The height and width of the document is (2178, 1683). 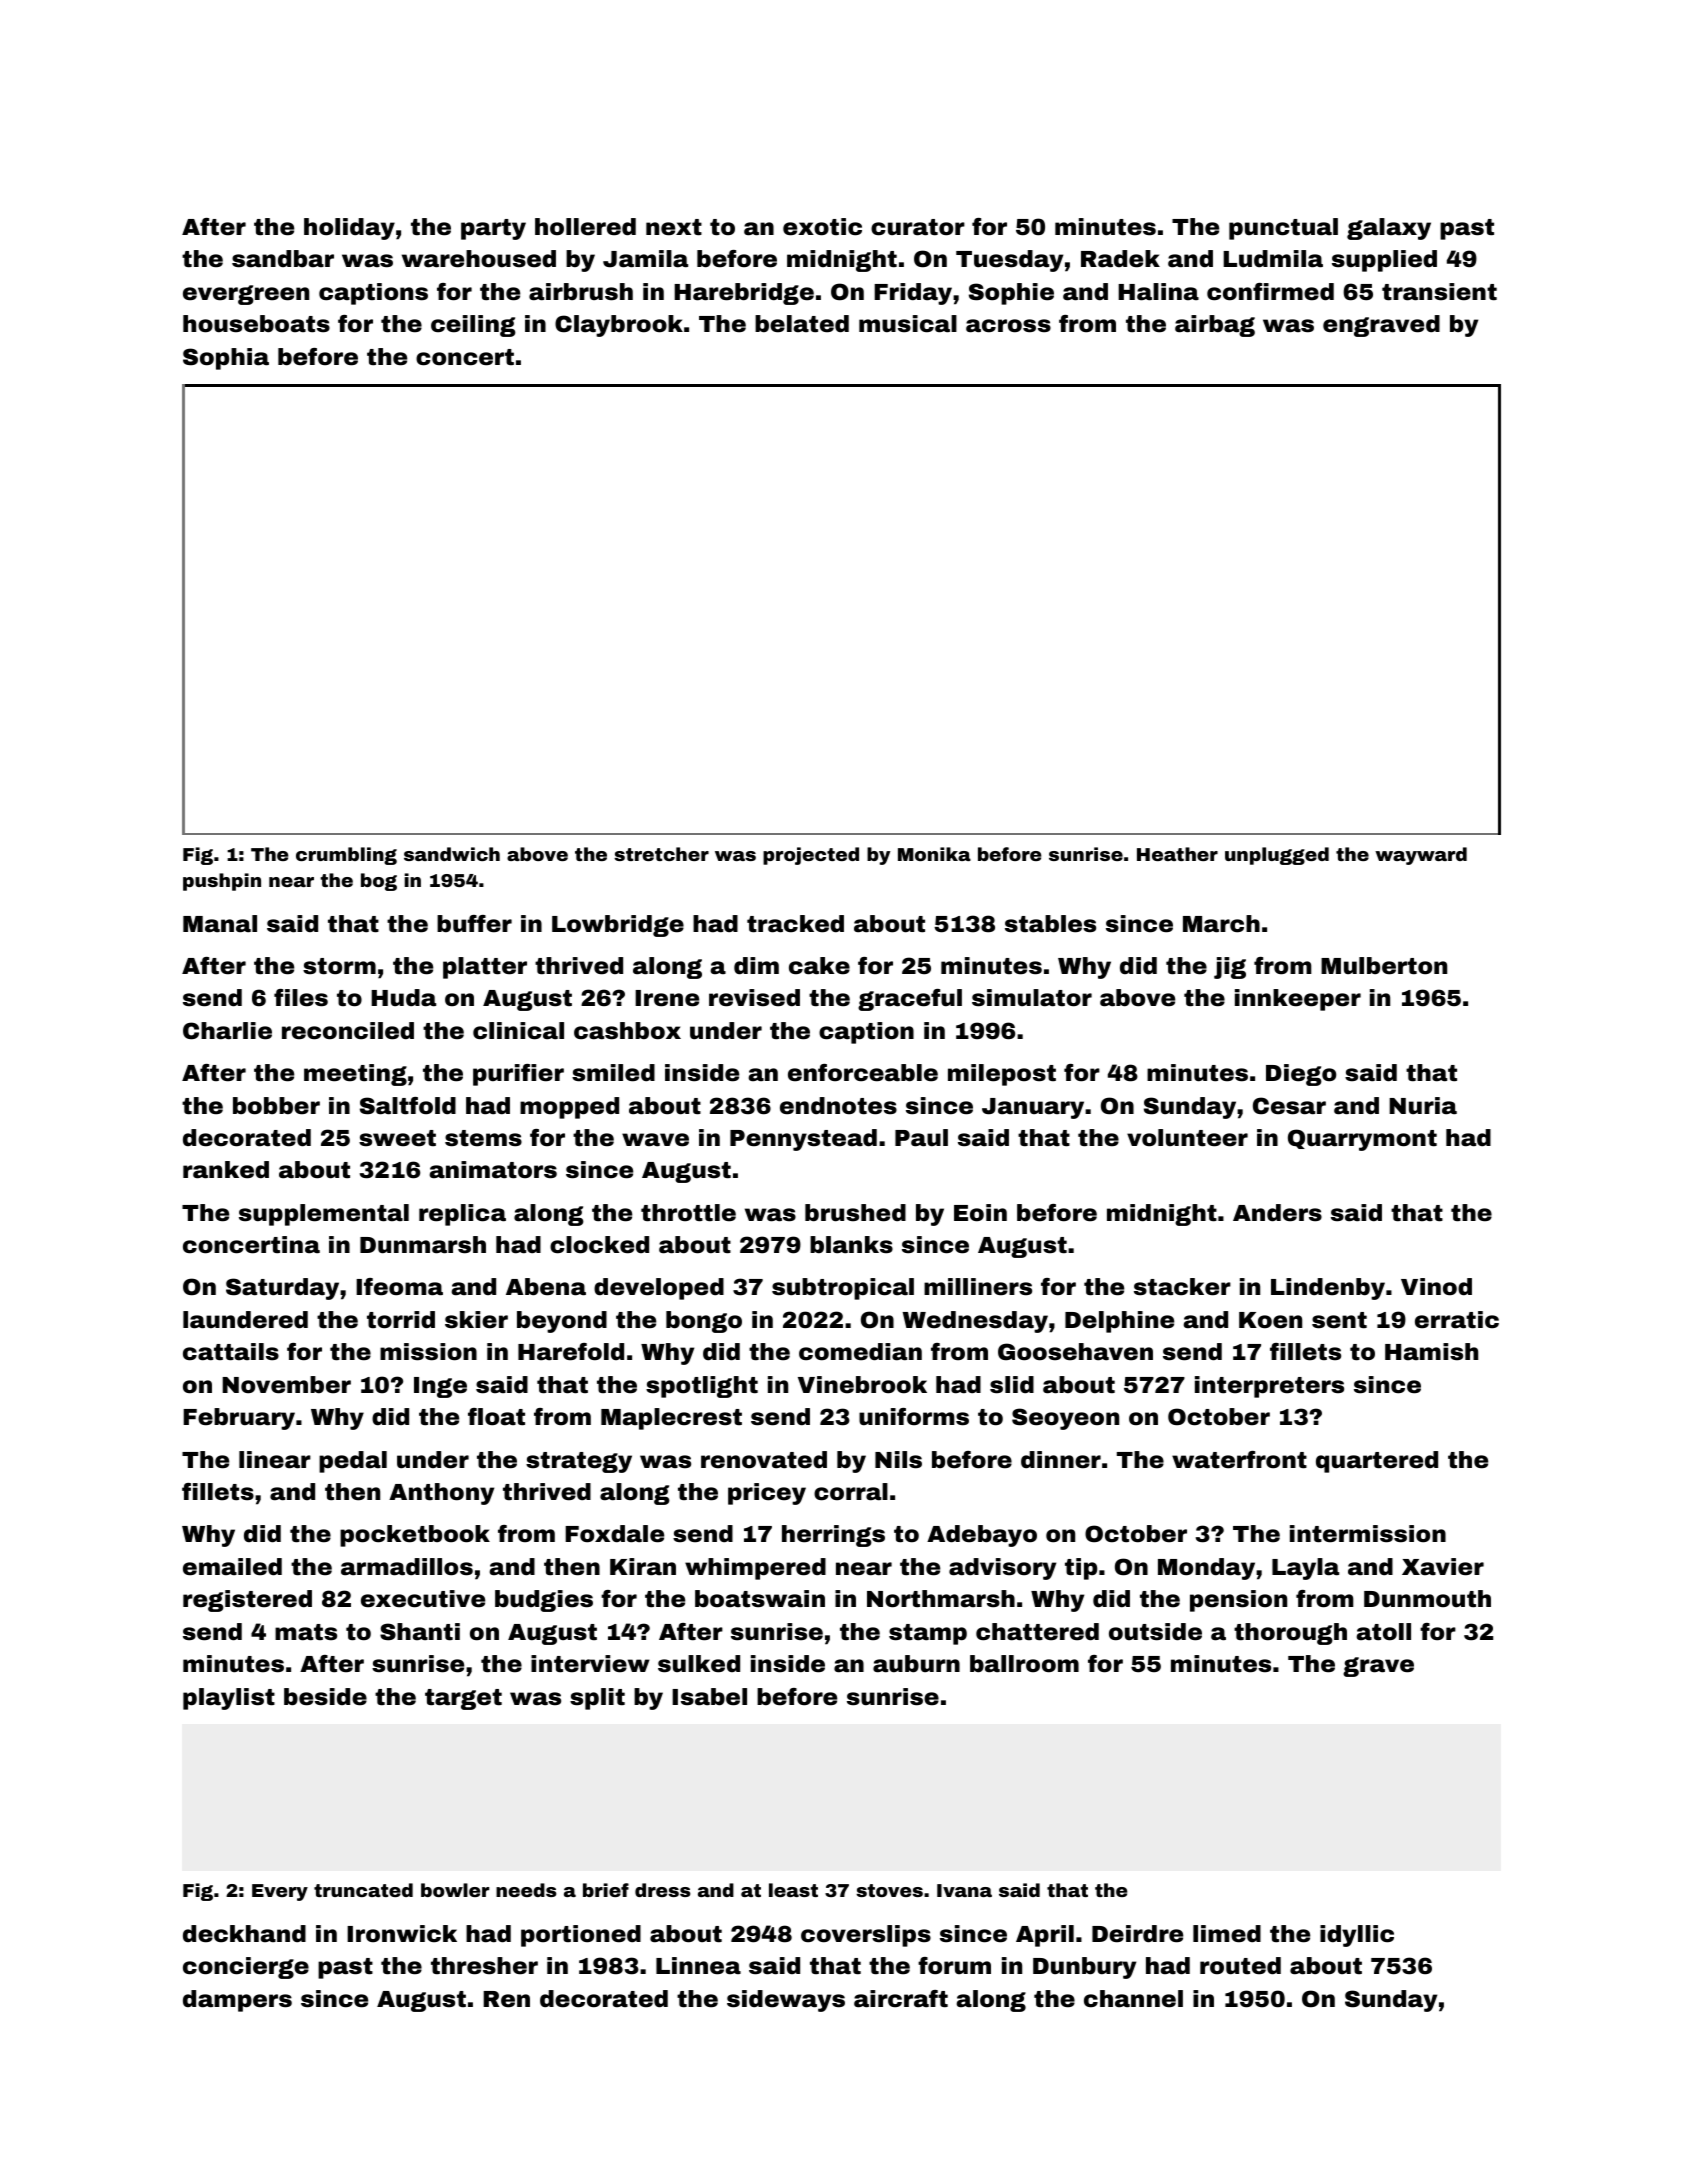 I want to click on developed, so click(x=659, y=1289).
